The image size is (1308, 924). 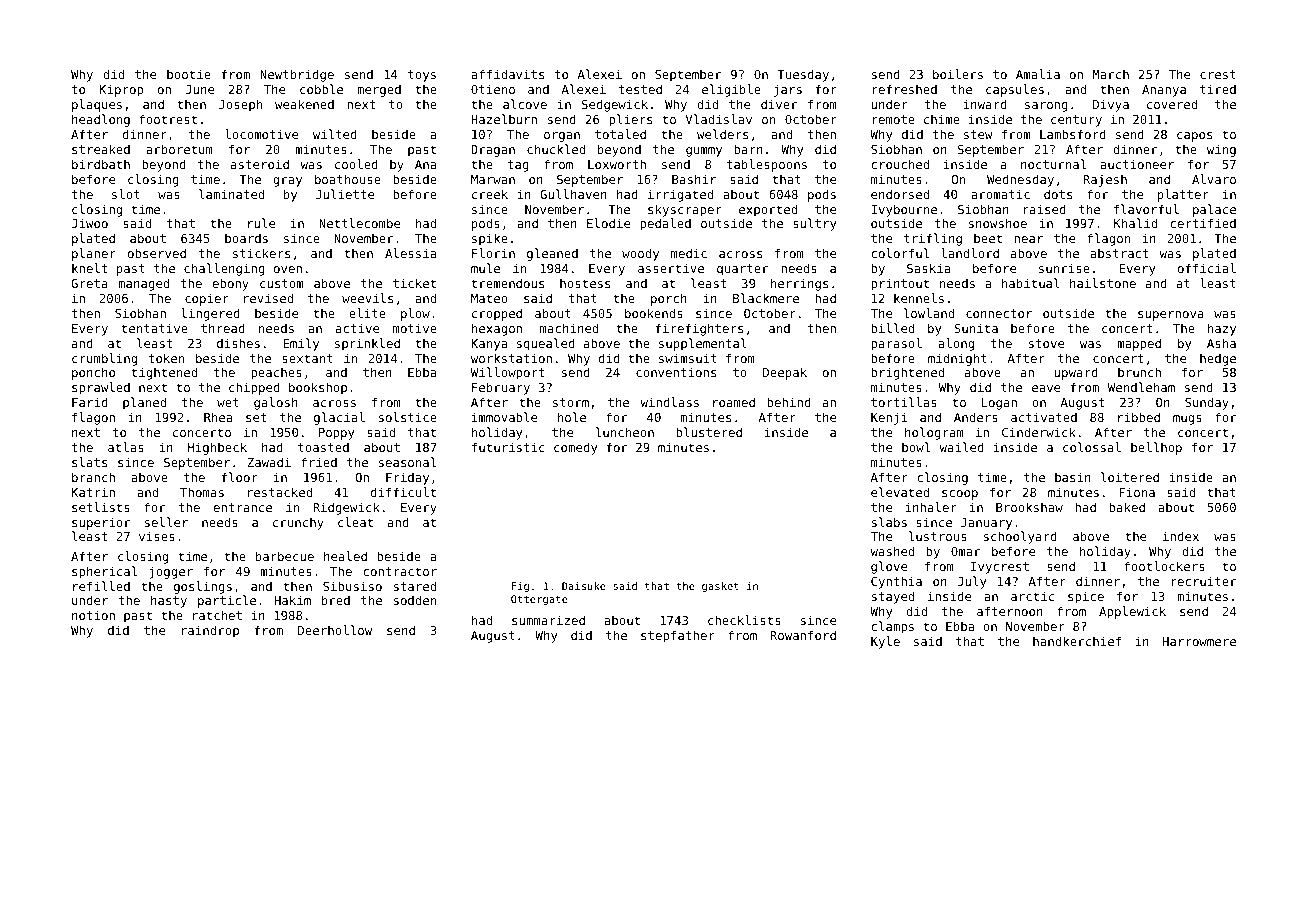 What do you see at coordinates (189, 74) in the screenshot?
I see `bootie` at bounding box center [189, 74].
